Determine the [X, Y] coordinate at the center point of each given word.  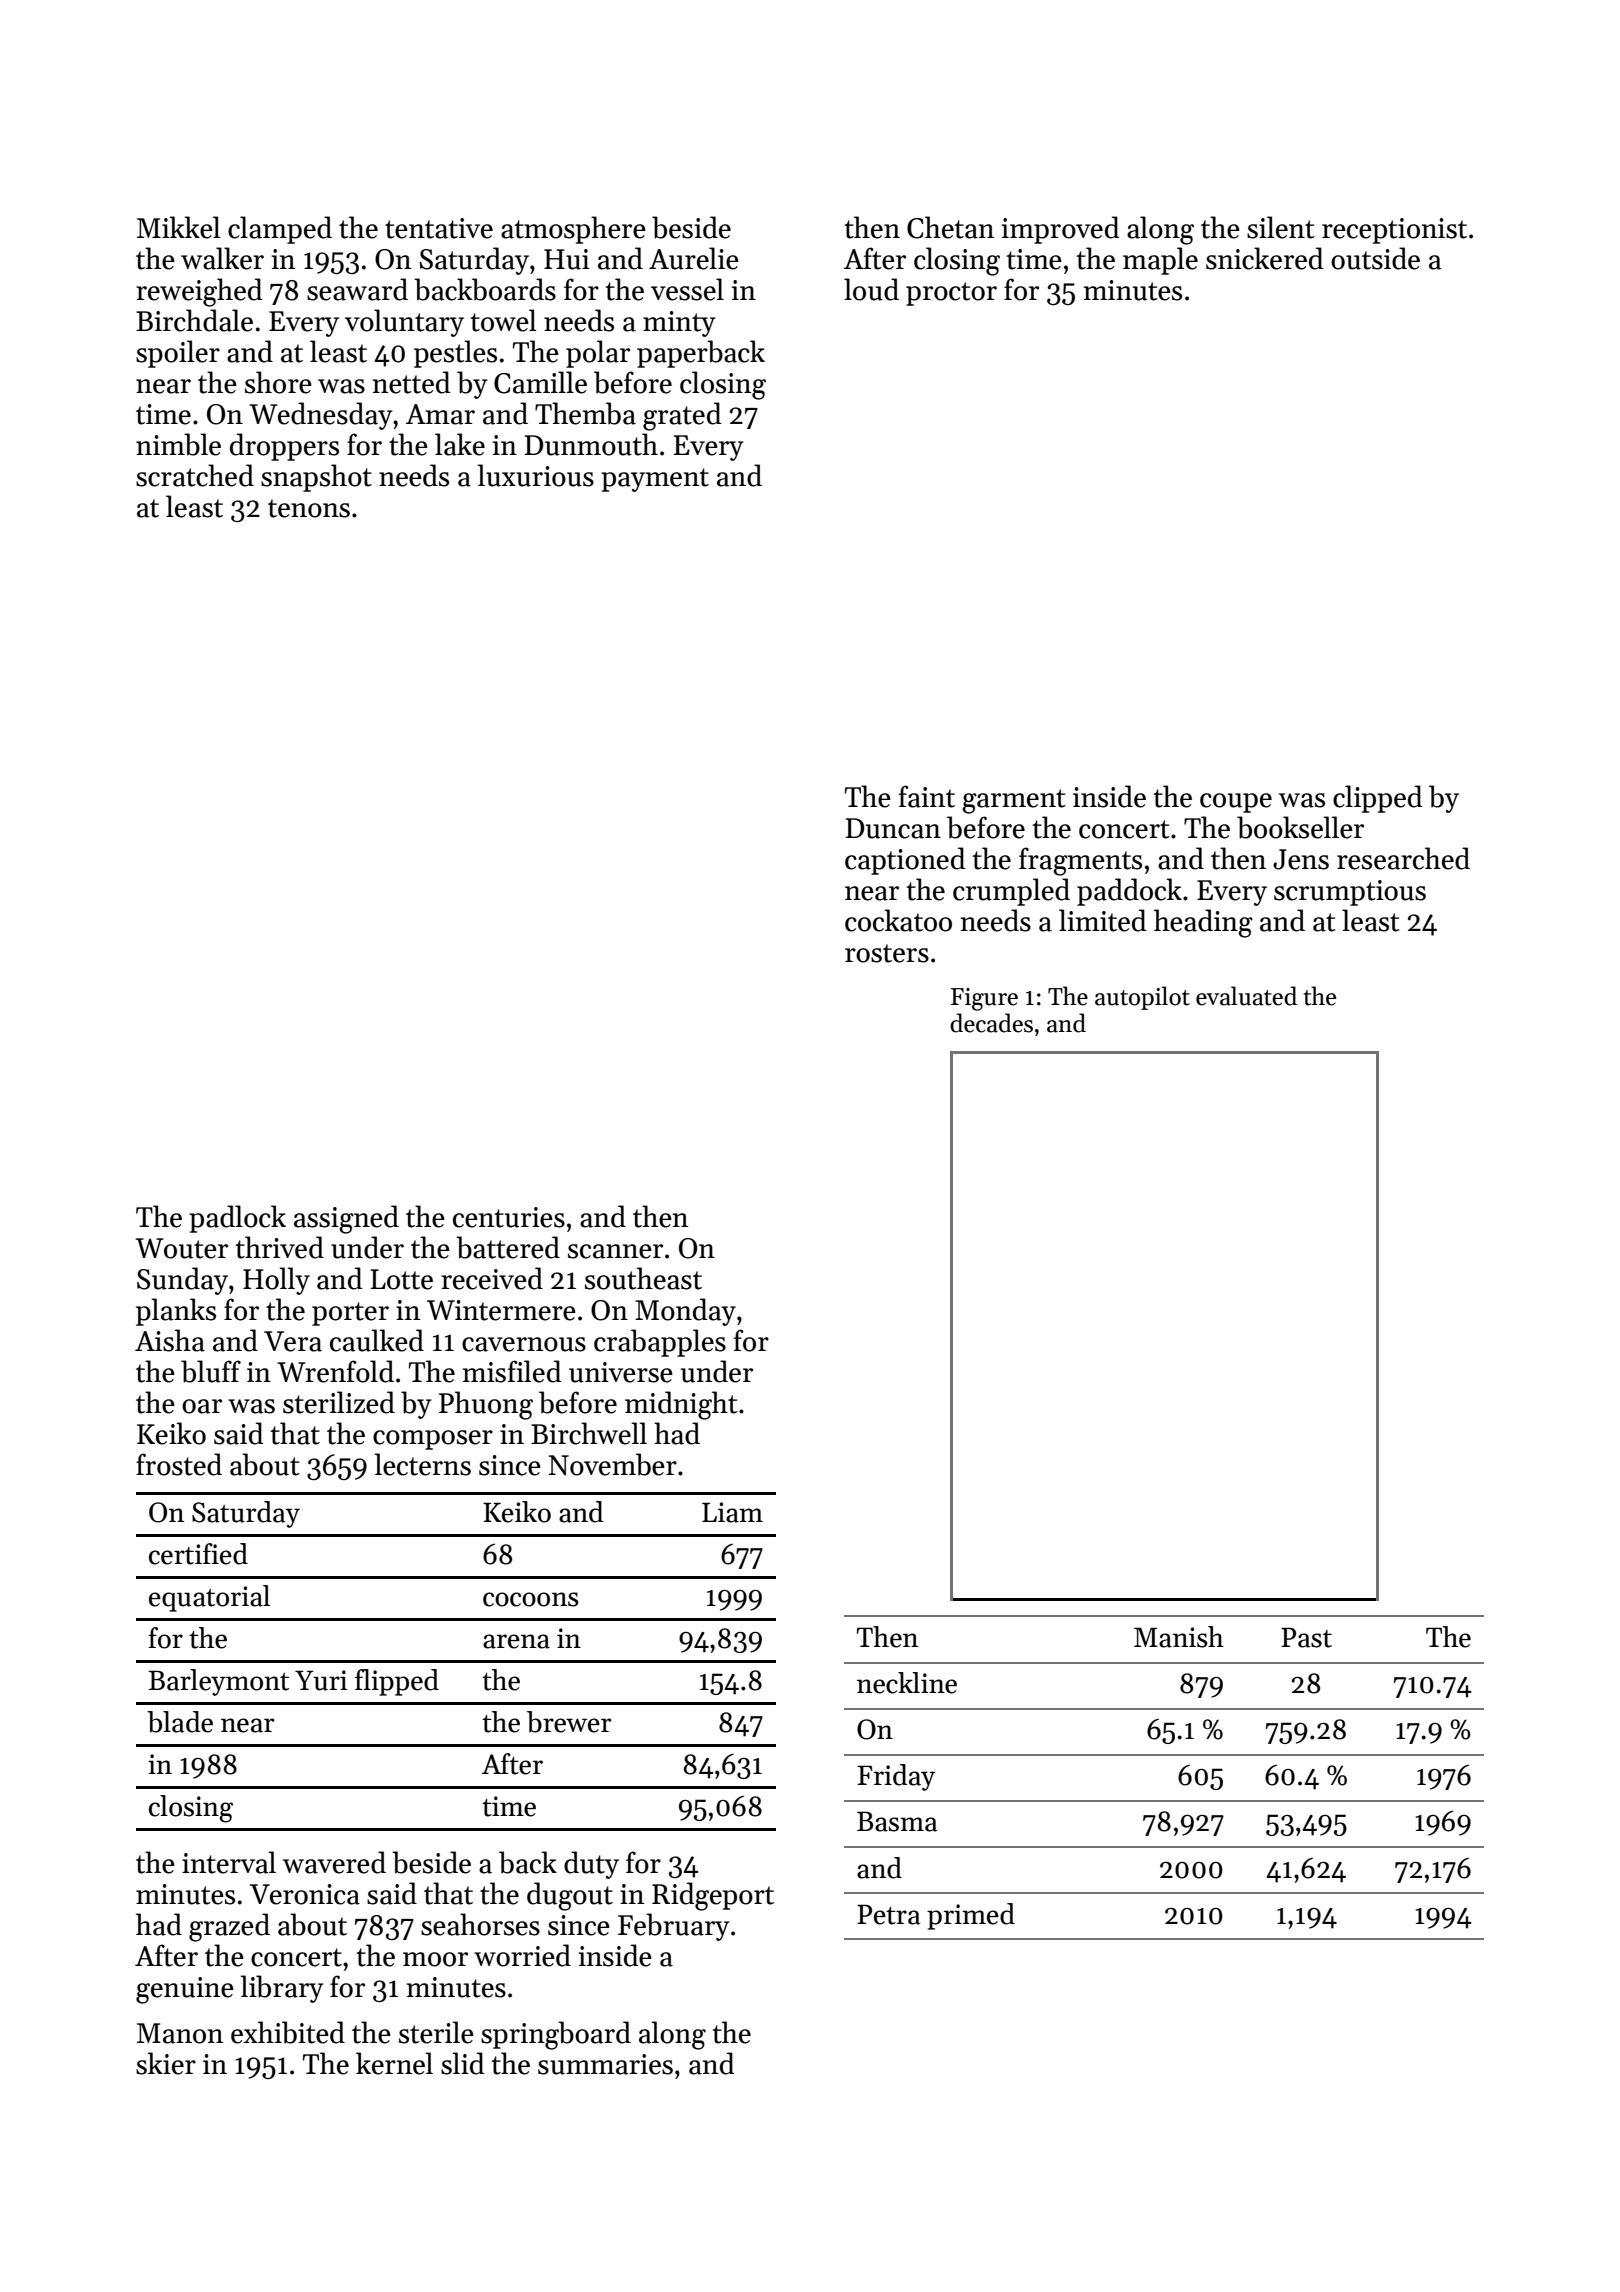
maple [1160, 261]
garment [1014, 801]
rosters [887, 953]
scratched [195, 475]
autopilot [1142, 998]
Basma [897, 1821]
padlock [237, 1219]
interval [229, 1862]
